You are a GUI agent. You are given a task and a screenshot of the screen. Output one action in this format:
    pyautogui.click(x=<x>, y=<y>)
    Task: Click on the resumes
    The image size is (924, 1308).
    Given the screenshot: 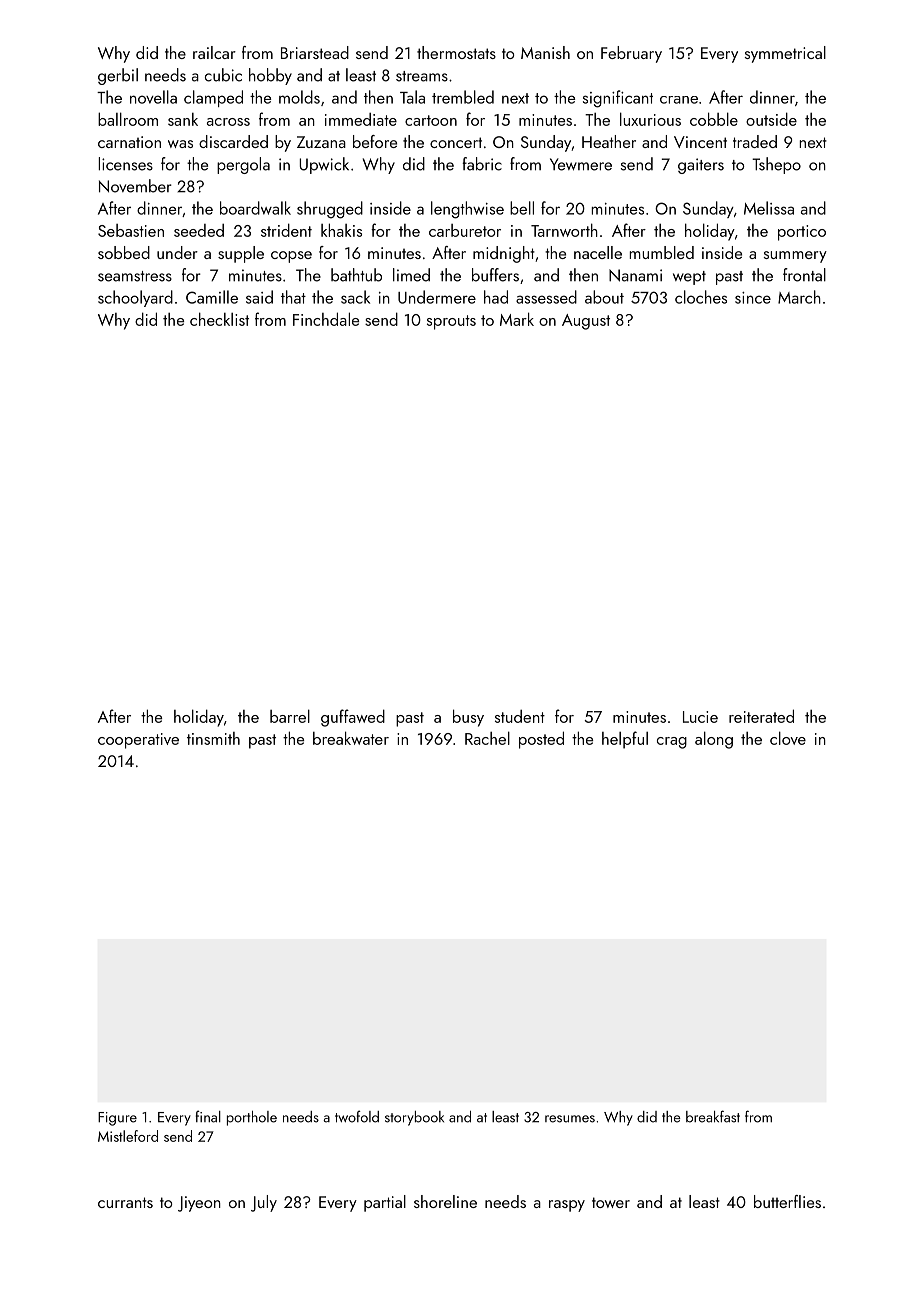 What is the action you would take?
    pyautogui.click(x=570, y=1119)
